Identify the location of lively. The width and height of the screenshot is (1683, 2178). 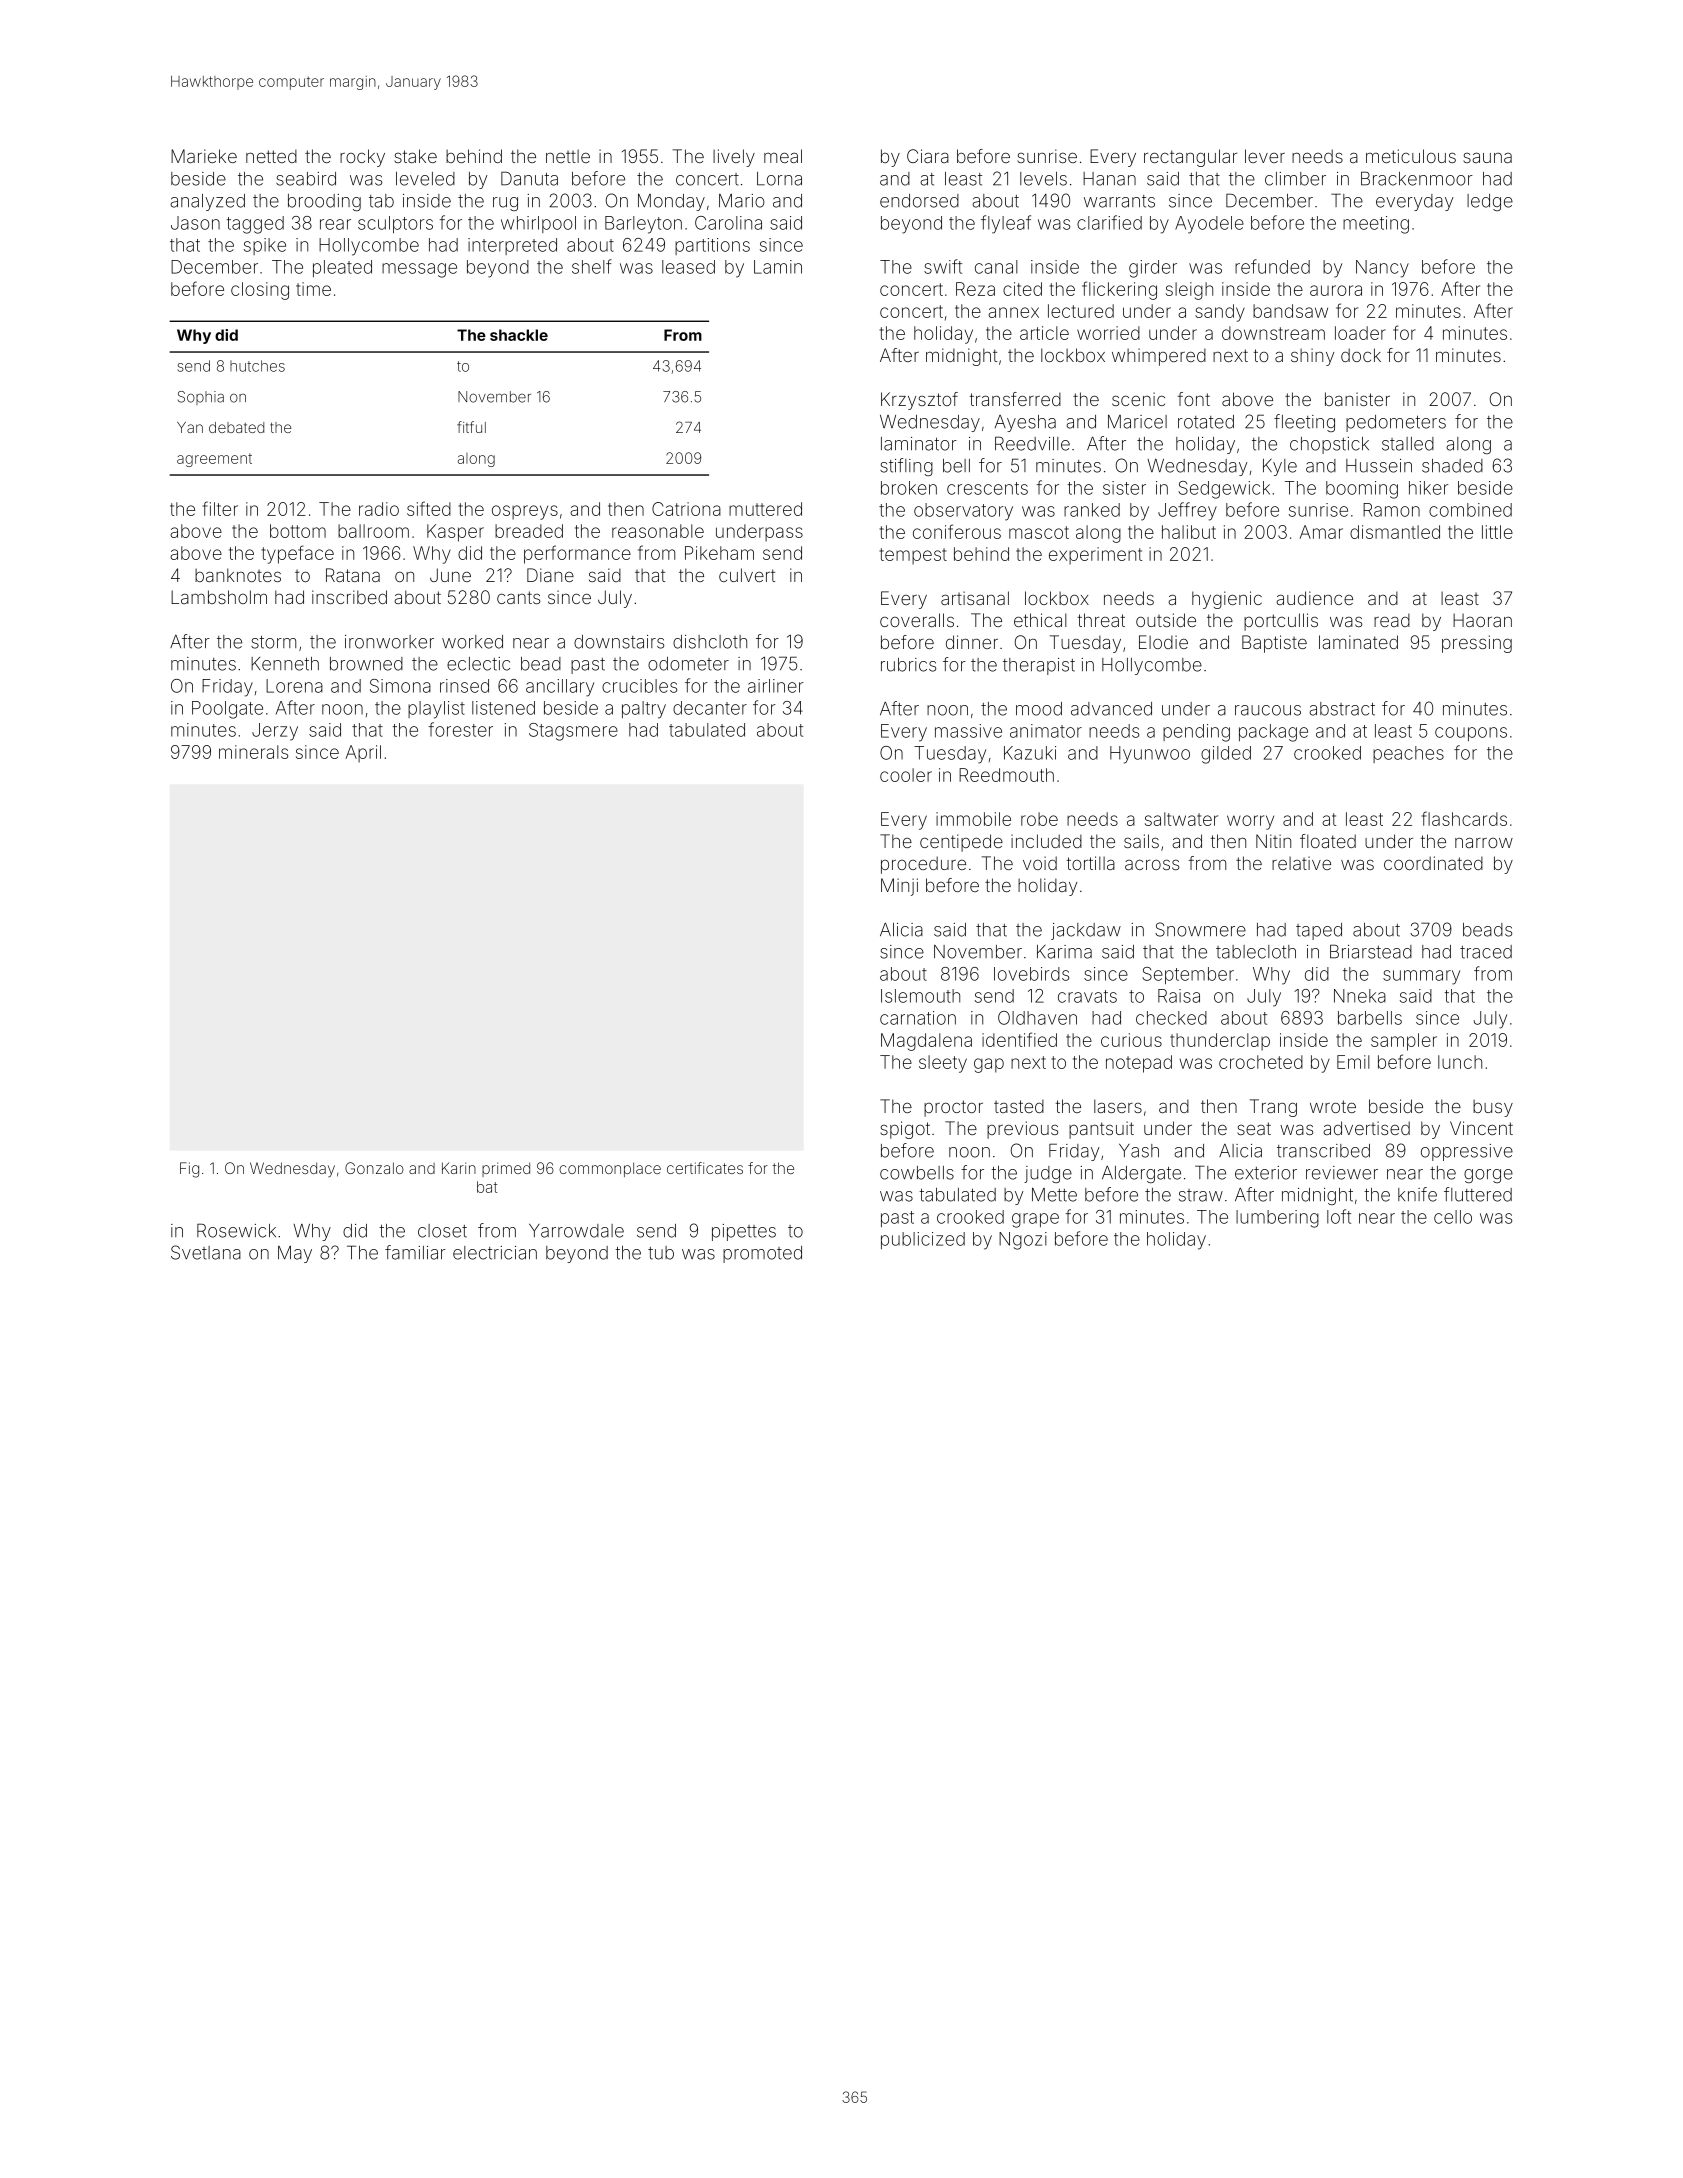
(734, 158).
